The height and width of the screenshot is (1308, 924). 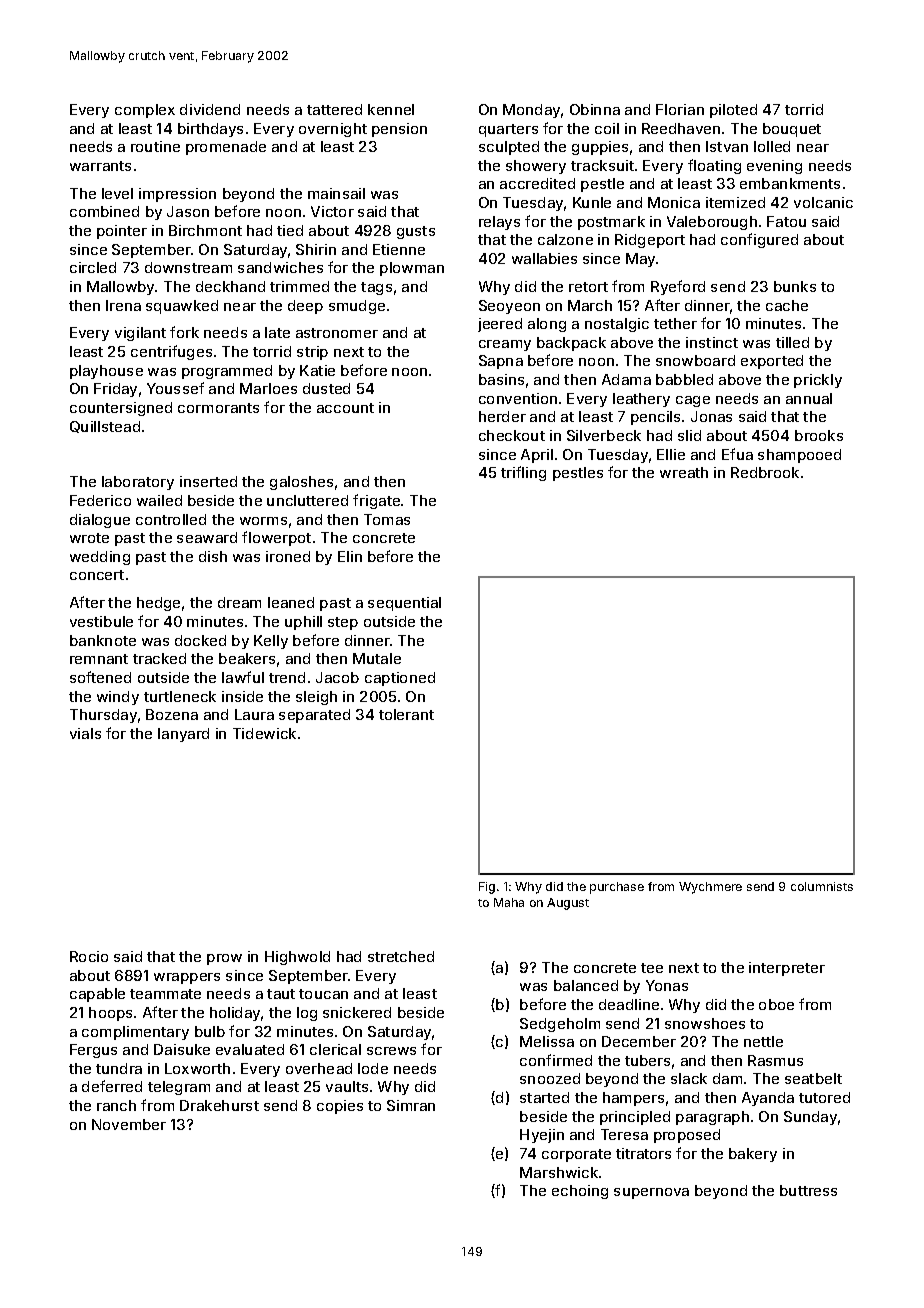 I want to click on buttress, so click(x=808, y=1190).
